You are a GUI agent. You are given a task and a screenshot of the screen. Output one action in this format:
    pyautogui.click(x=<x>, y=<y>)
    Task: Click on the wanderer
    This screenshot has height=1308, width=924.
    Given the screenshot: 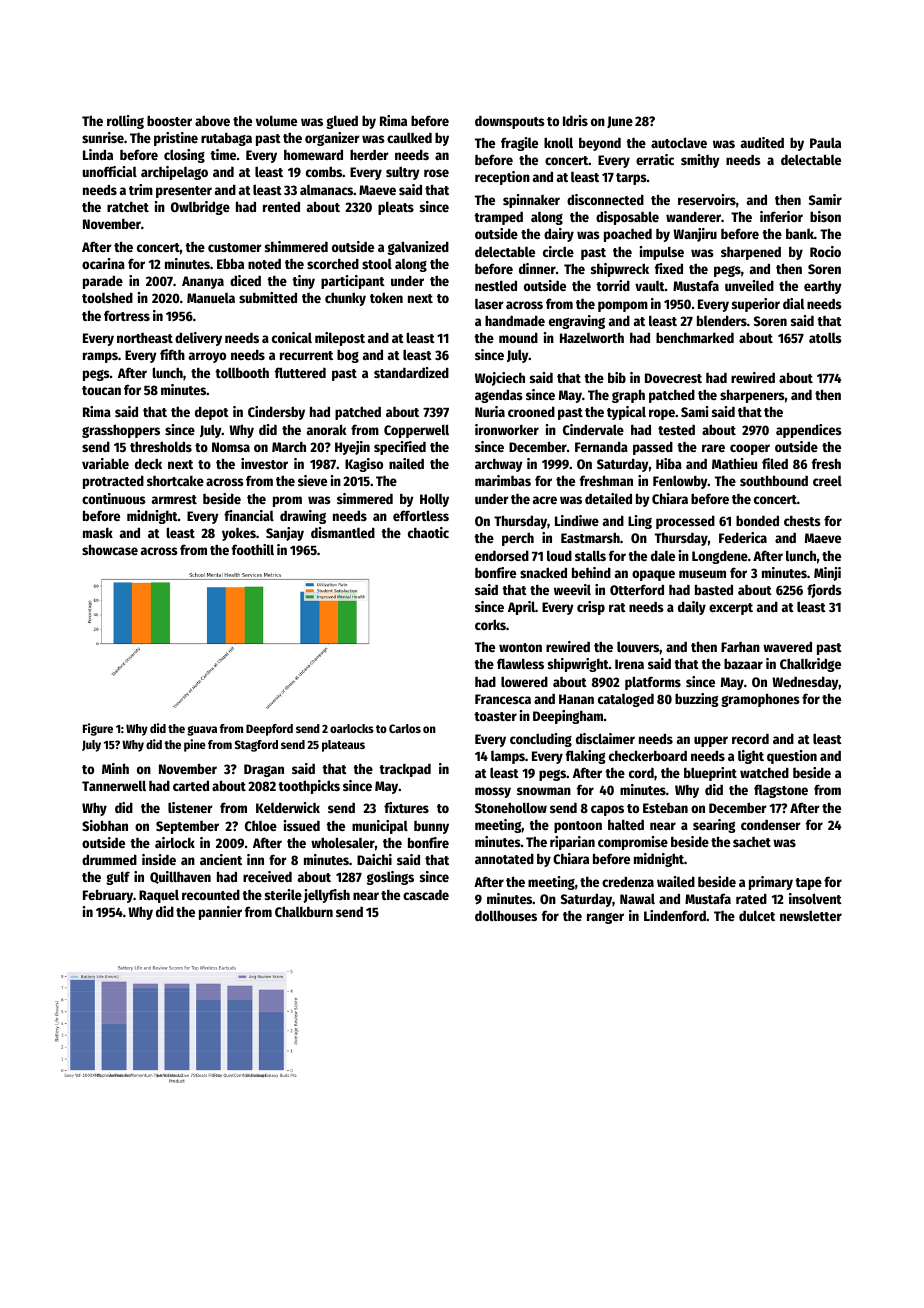 What is the action you would take?
    pyautogui.click(x=693, y=216)
